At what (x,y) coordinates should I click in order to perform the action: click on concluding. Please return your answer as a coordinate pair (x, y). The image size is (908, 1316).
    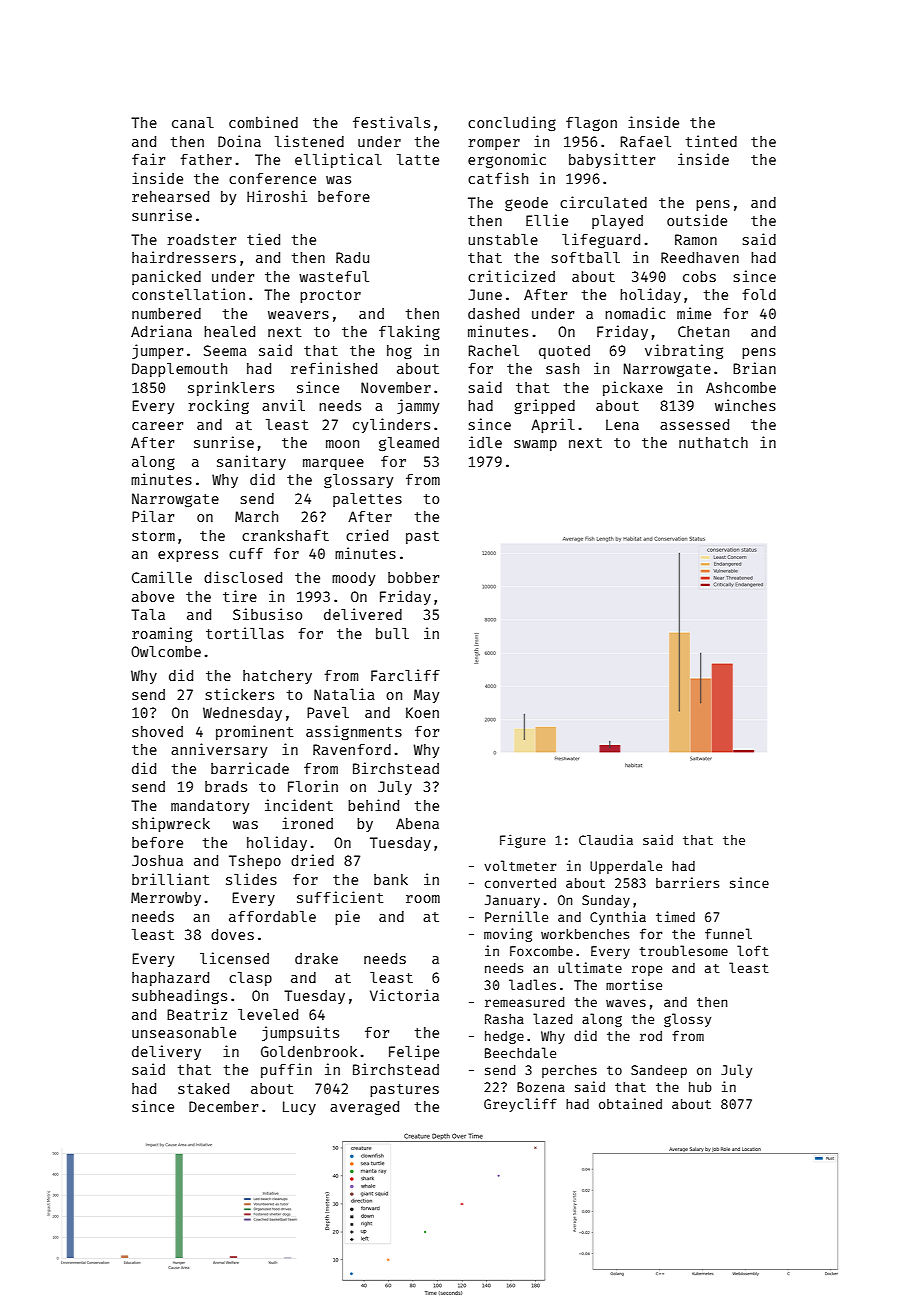
    Looking at the image, I should click on (512, 123).
